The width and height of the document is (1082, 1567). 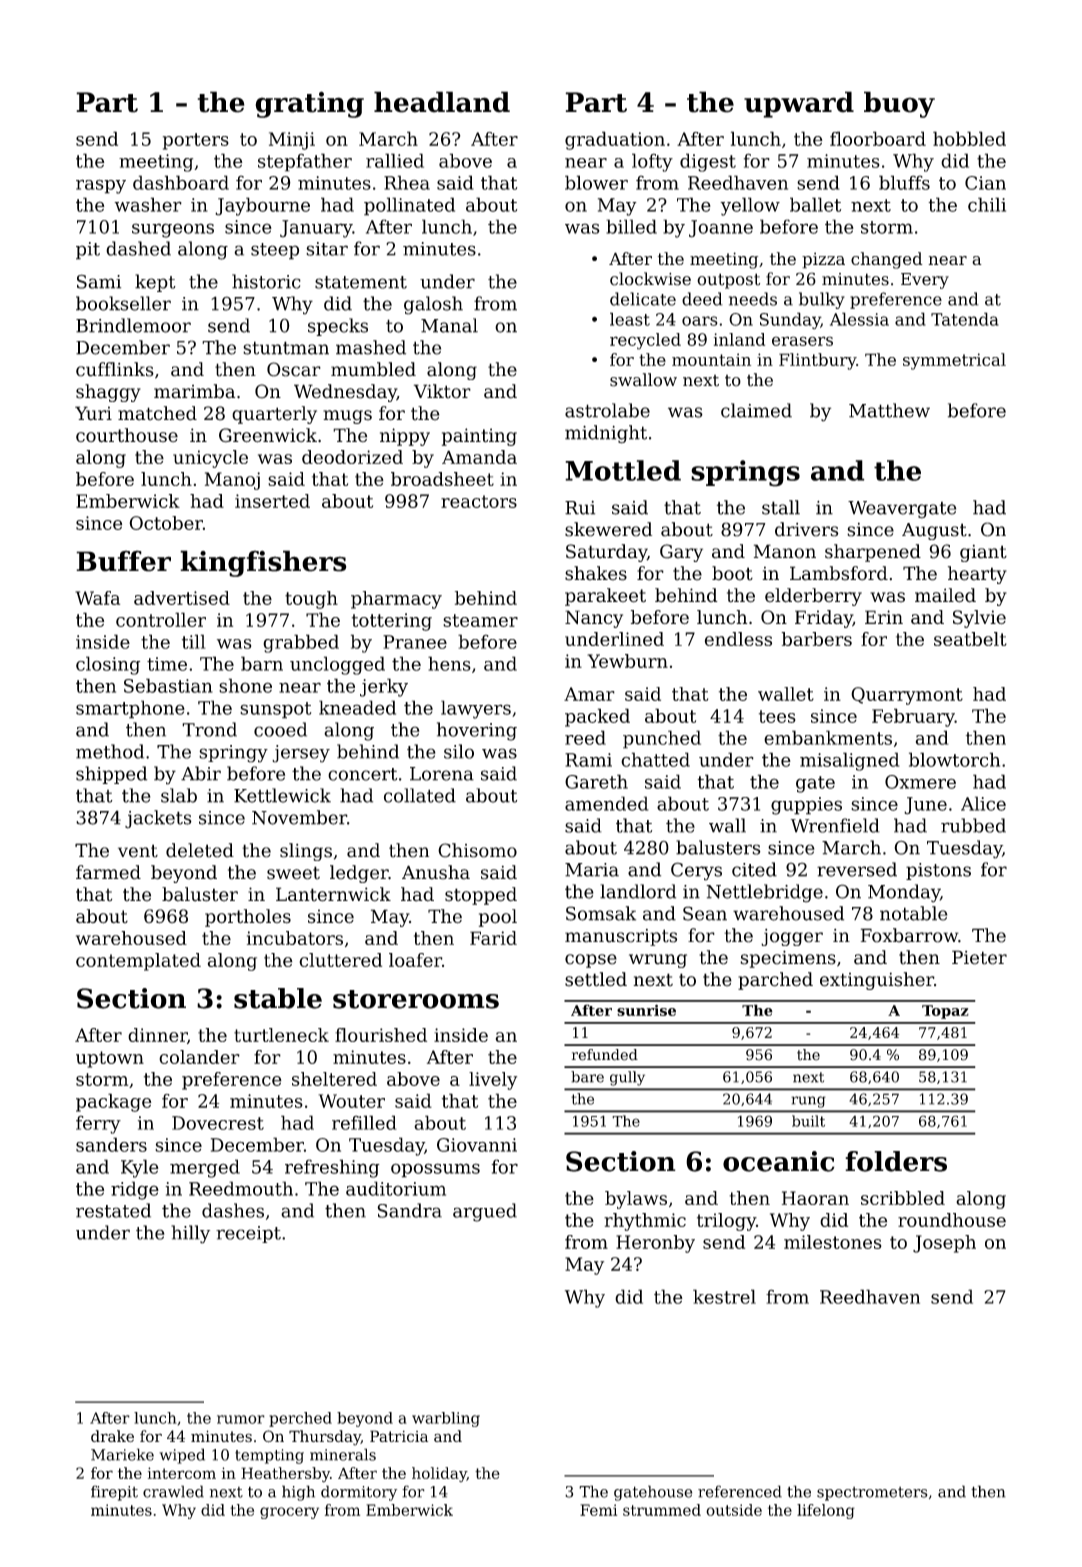 I want to click on porters, so click(x=196, y=141).
